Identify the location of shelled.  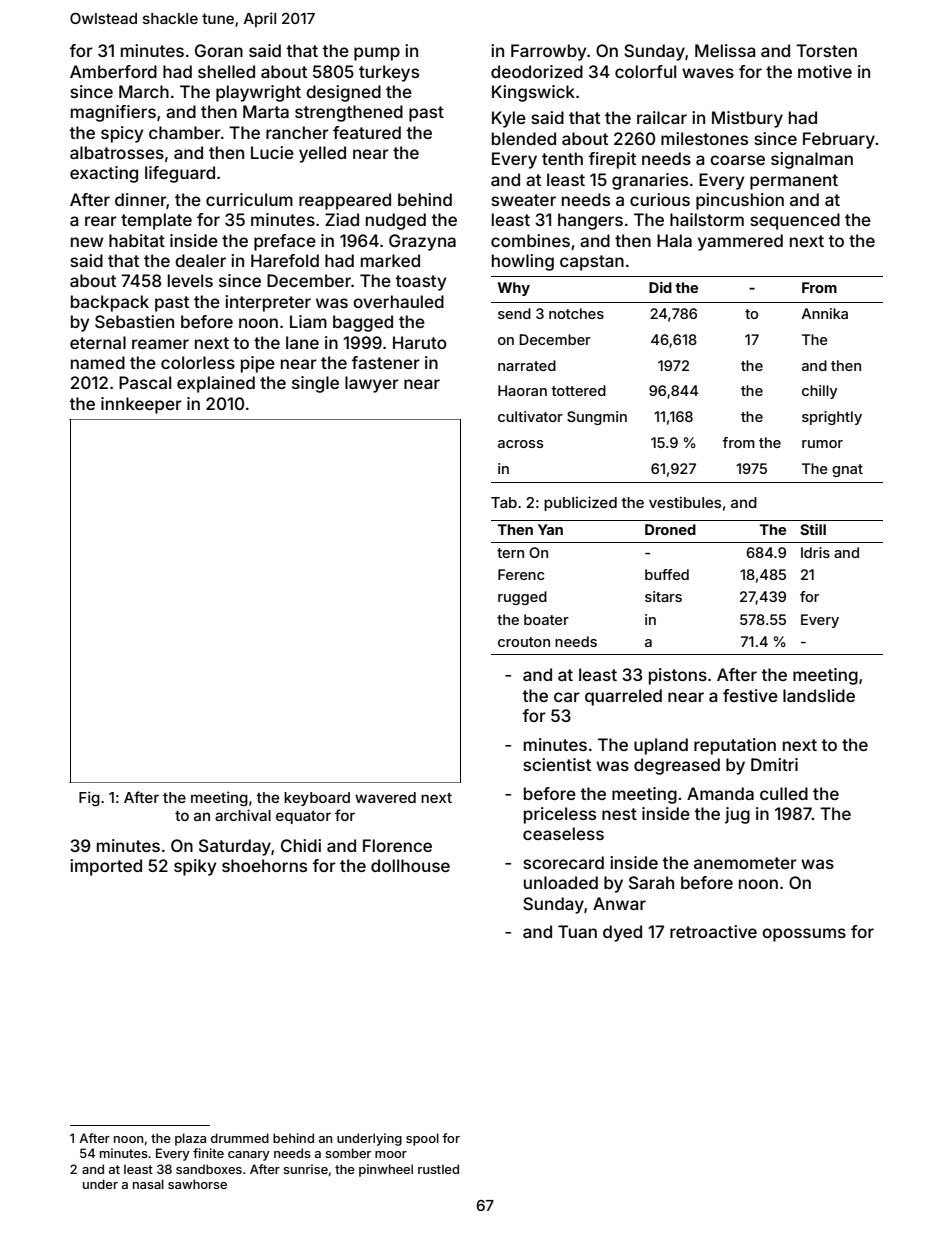
(226, 71).
